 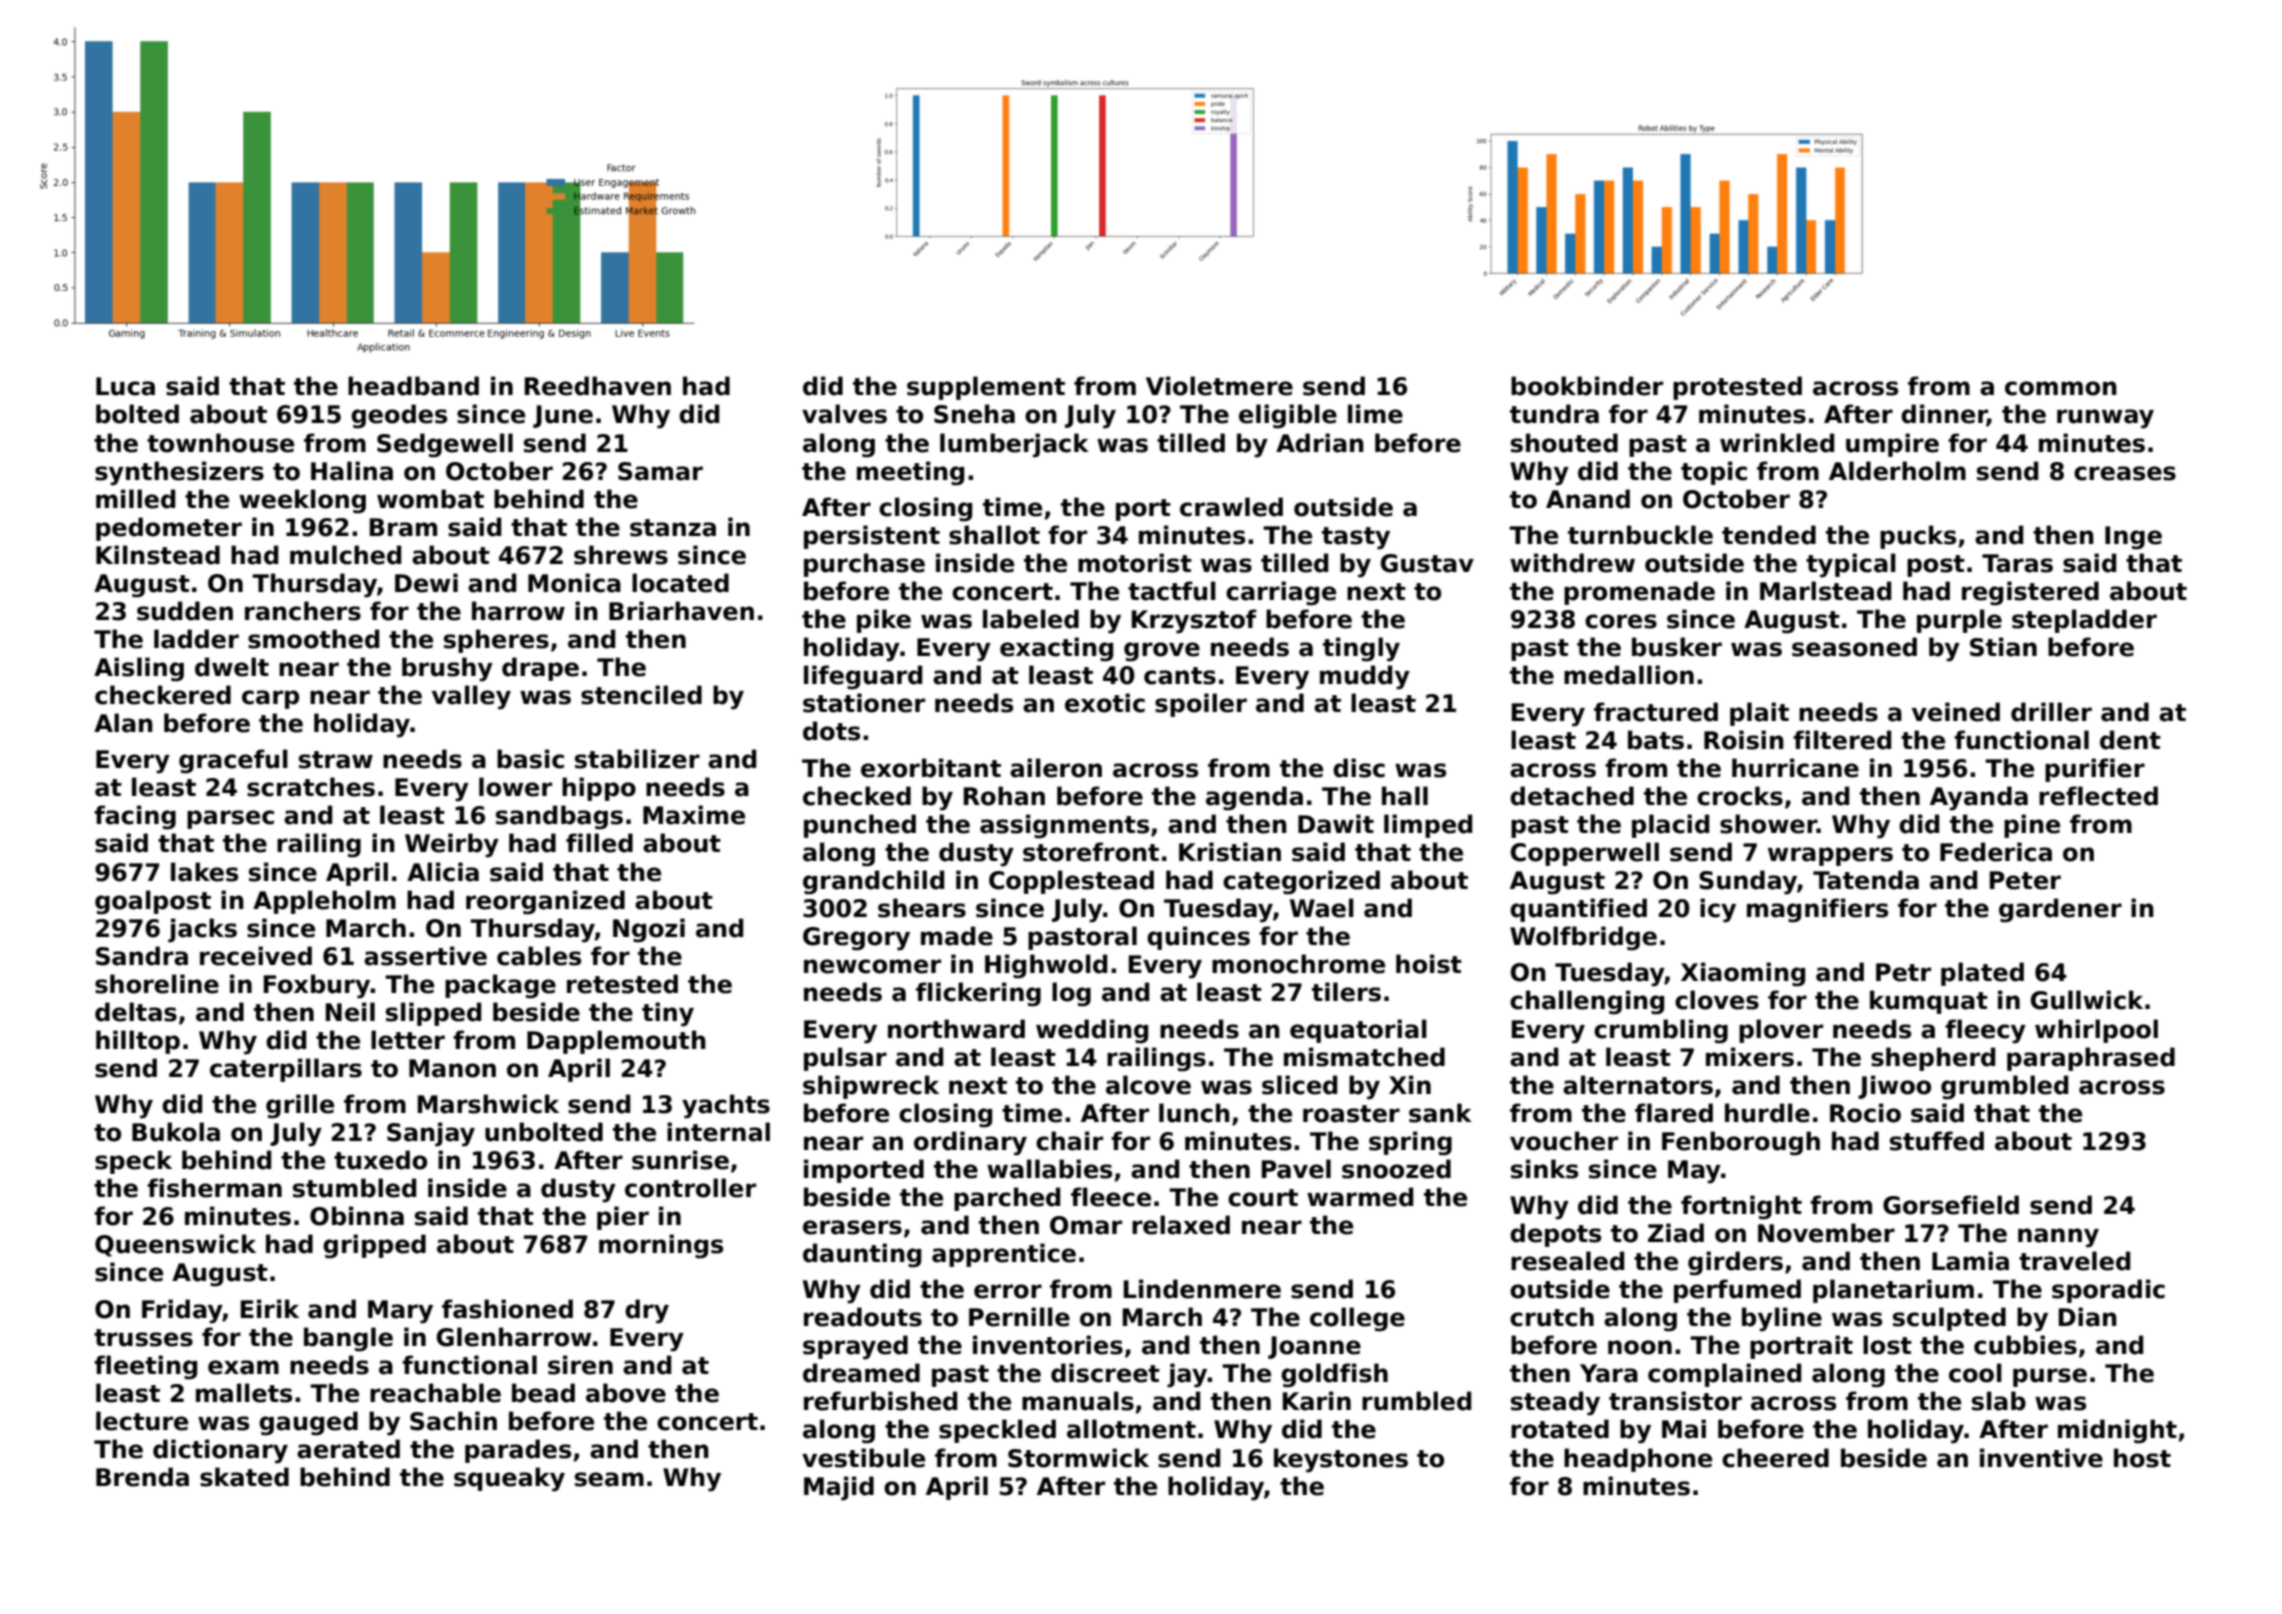 What do you see at coordinates (1427, 563) in the image?
I see `Gustav` at bounding box center [1427, 563].
